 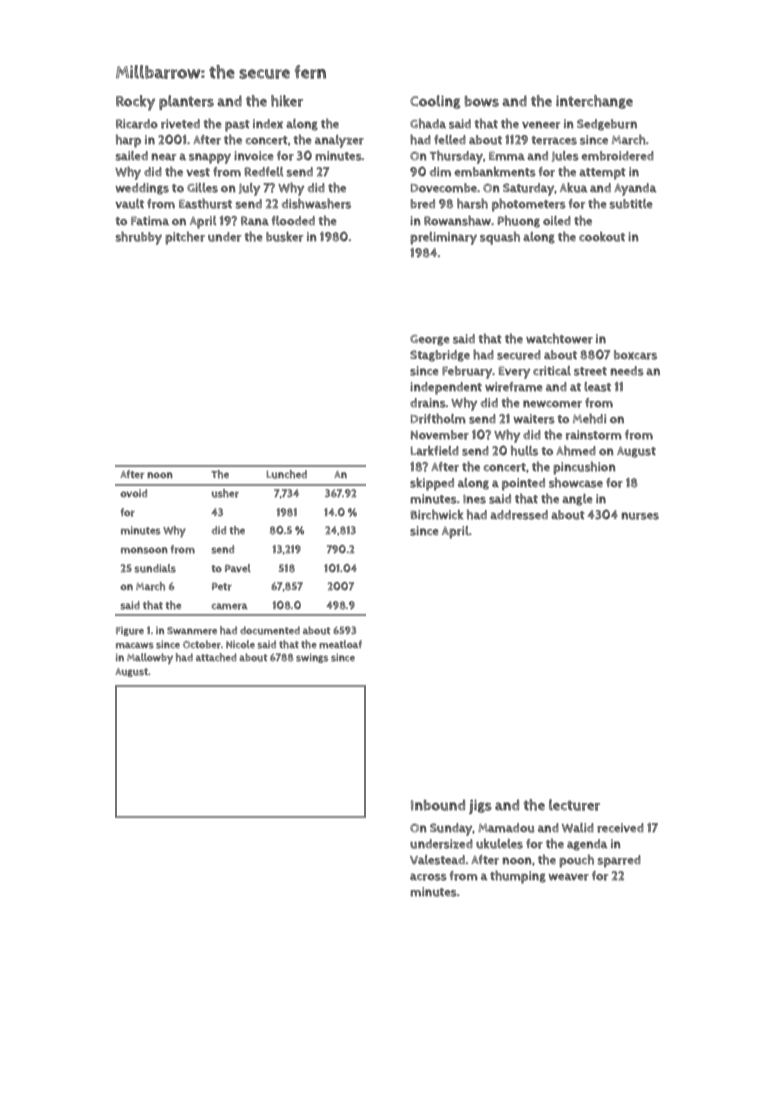 What do you see at coordinates (602, 237) in the screenshot?
I see `cookout` at bounding box center [602, 237].
